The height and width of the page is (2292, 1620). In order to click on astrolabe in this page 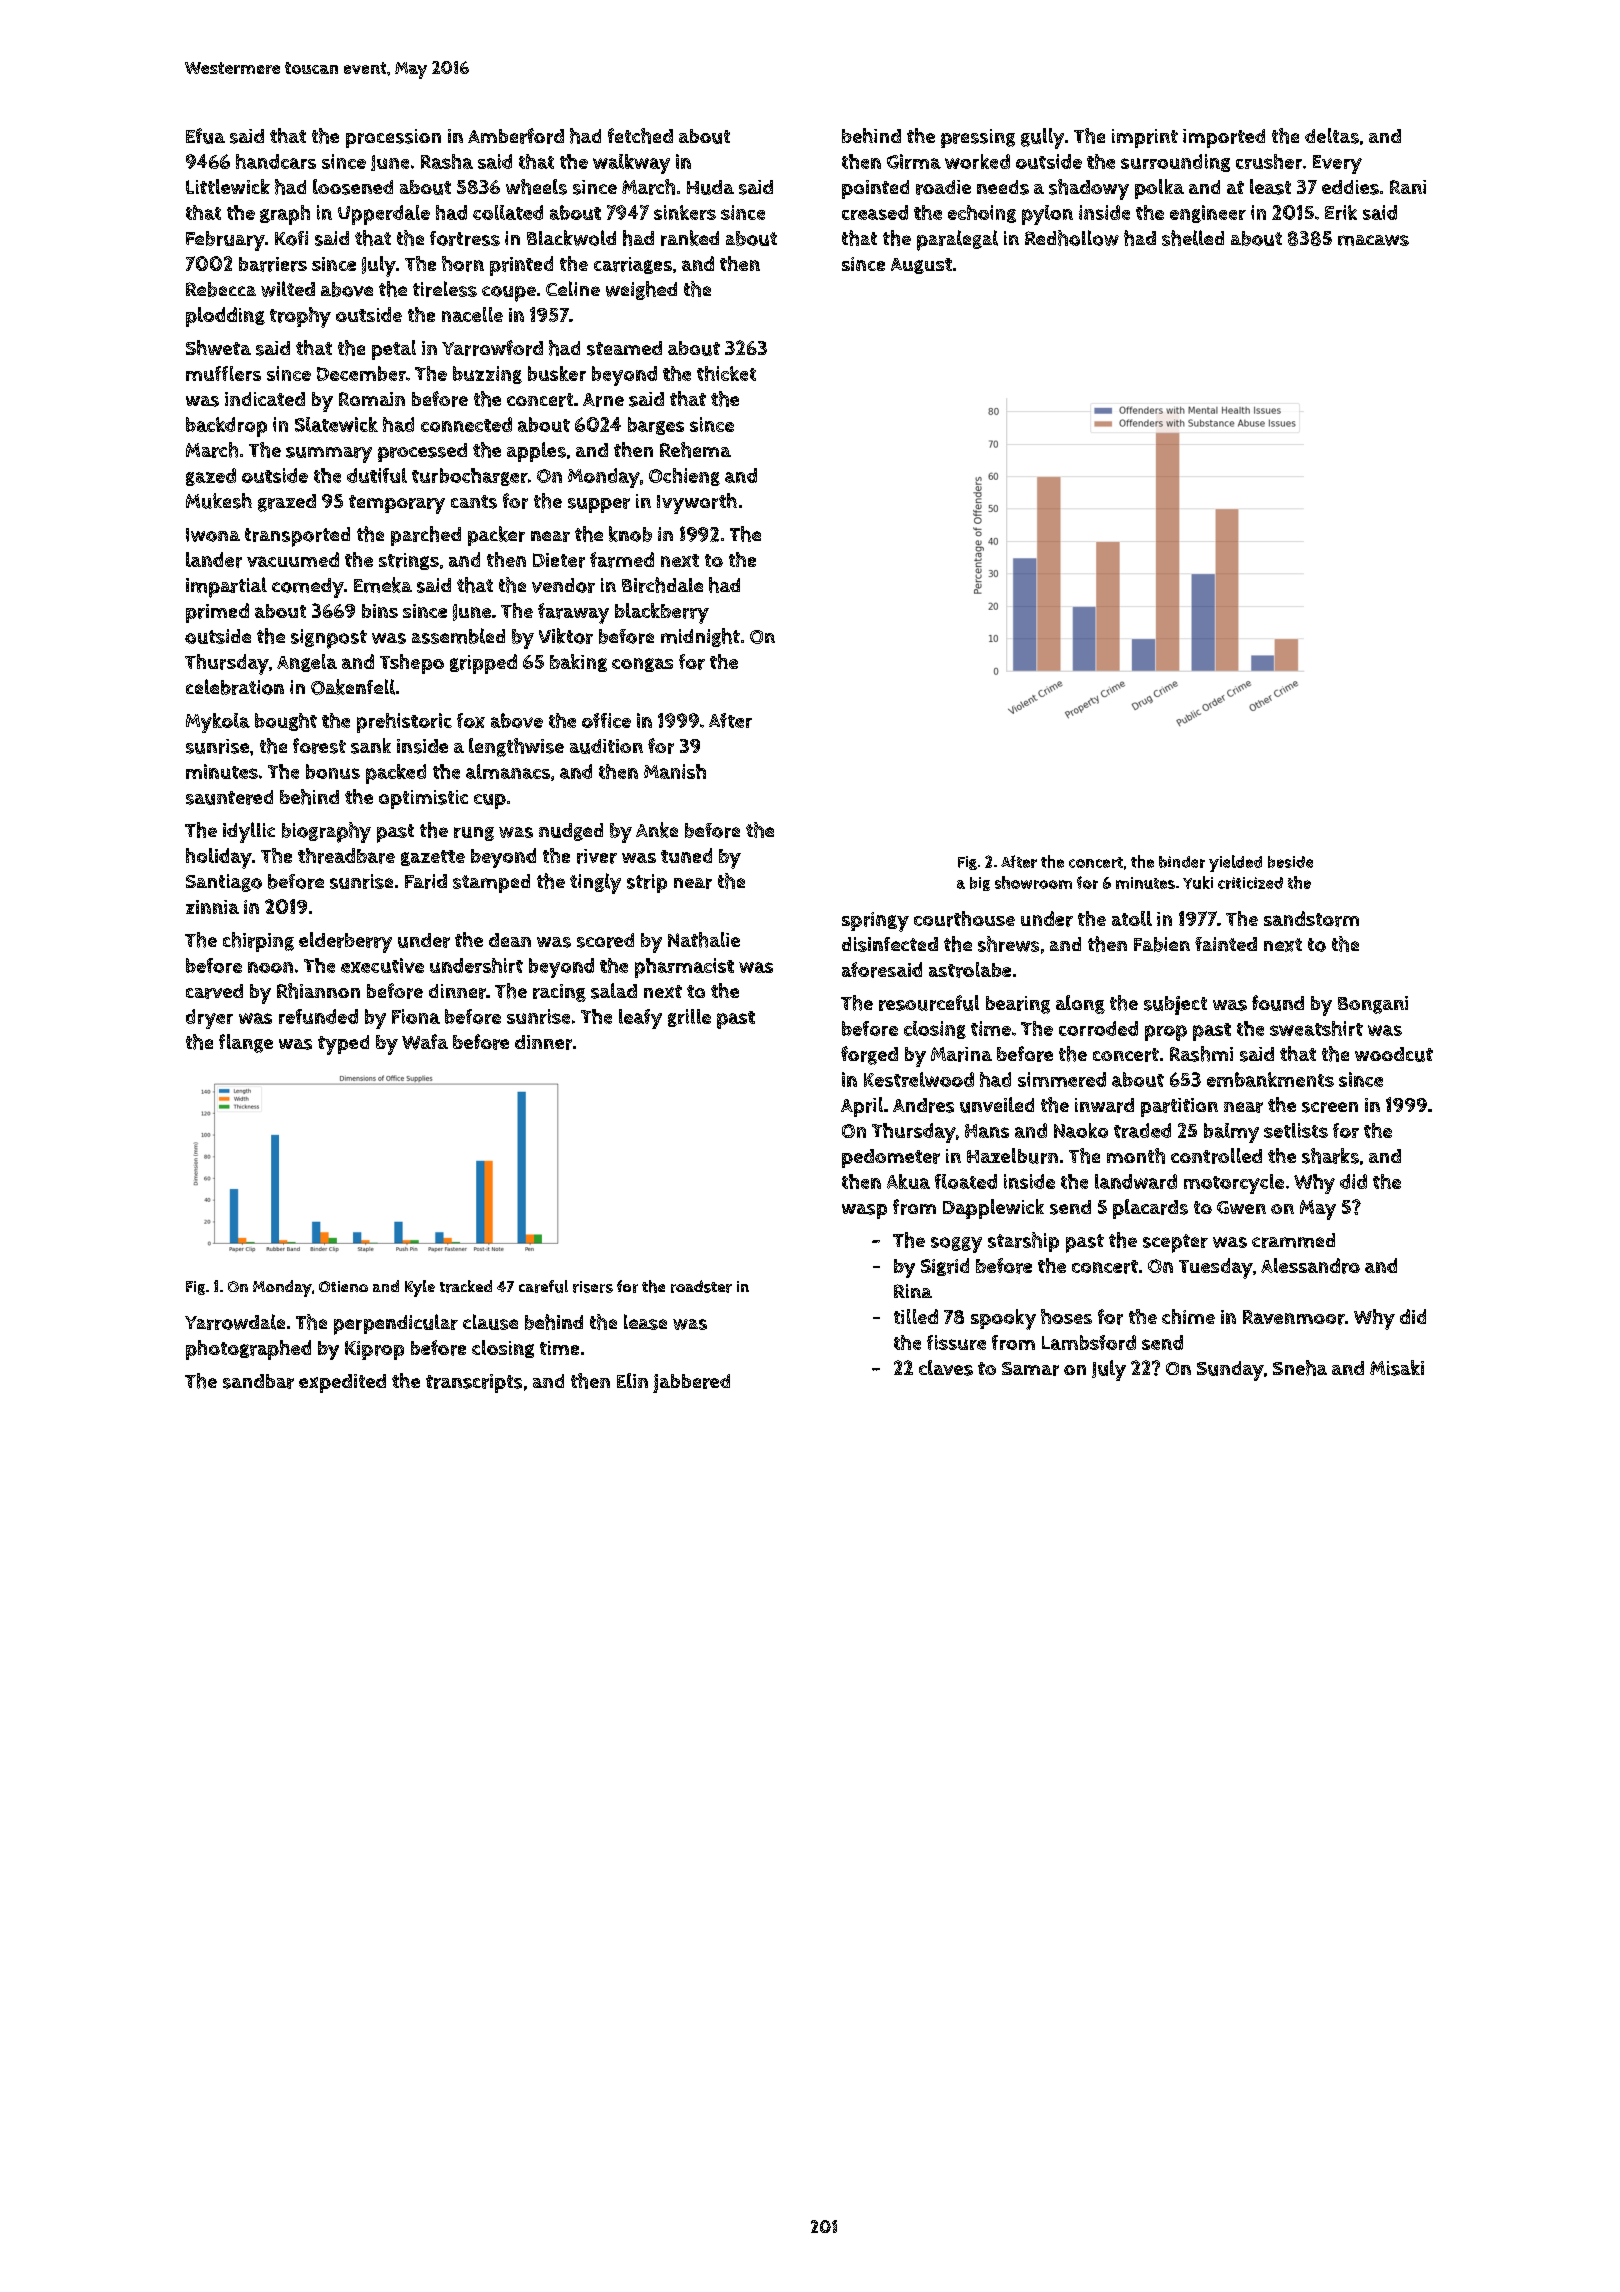, I will do `click(970, 970)`.
